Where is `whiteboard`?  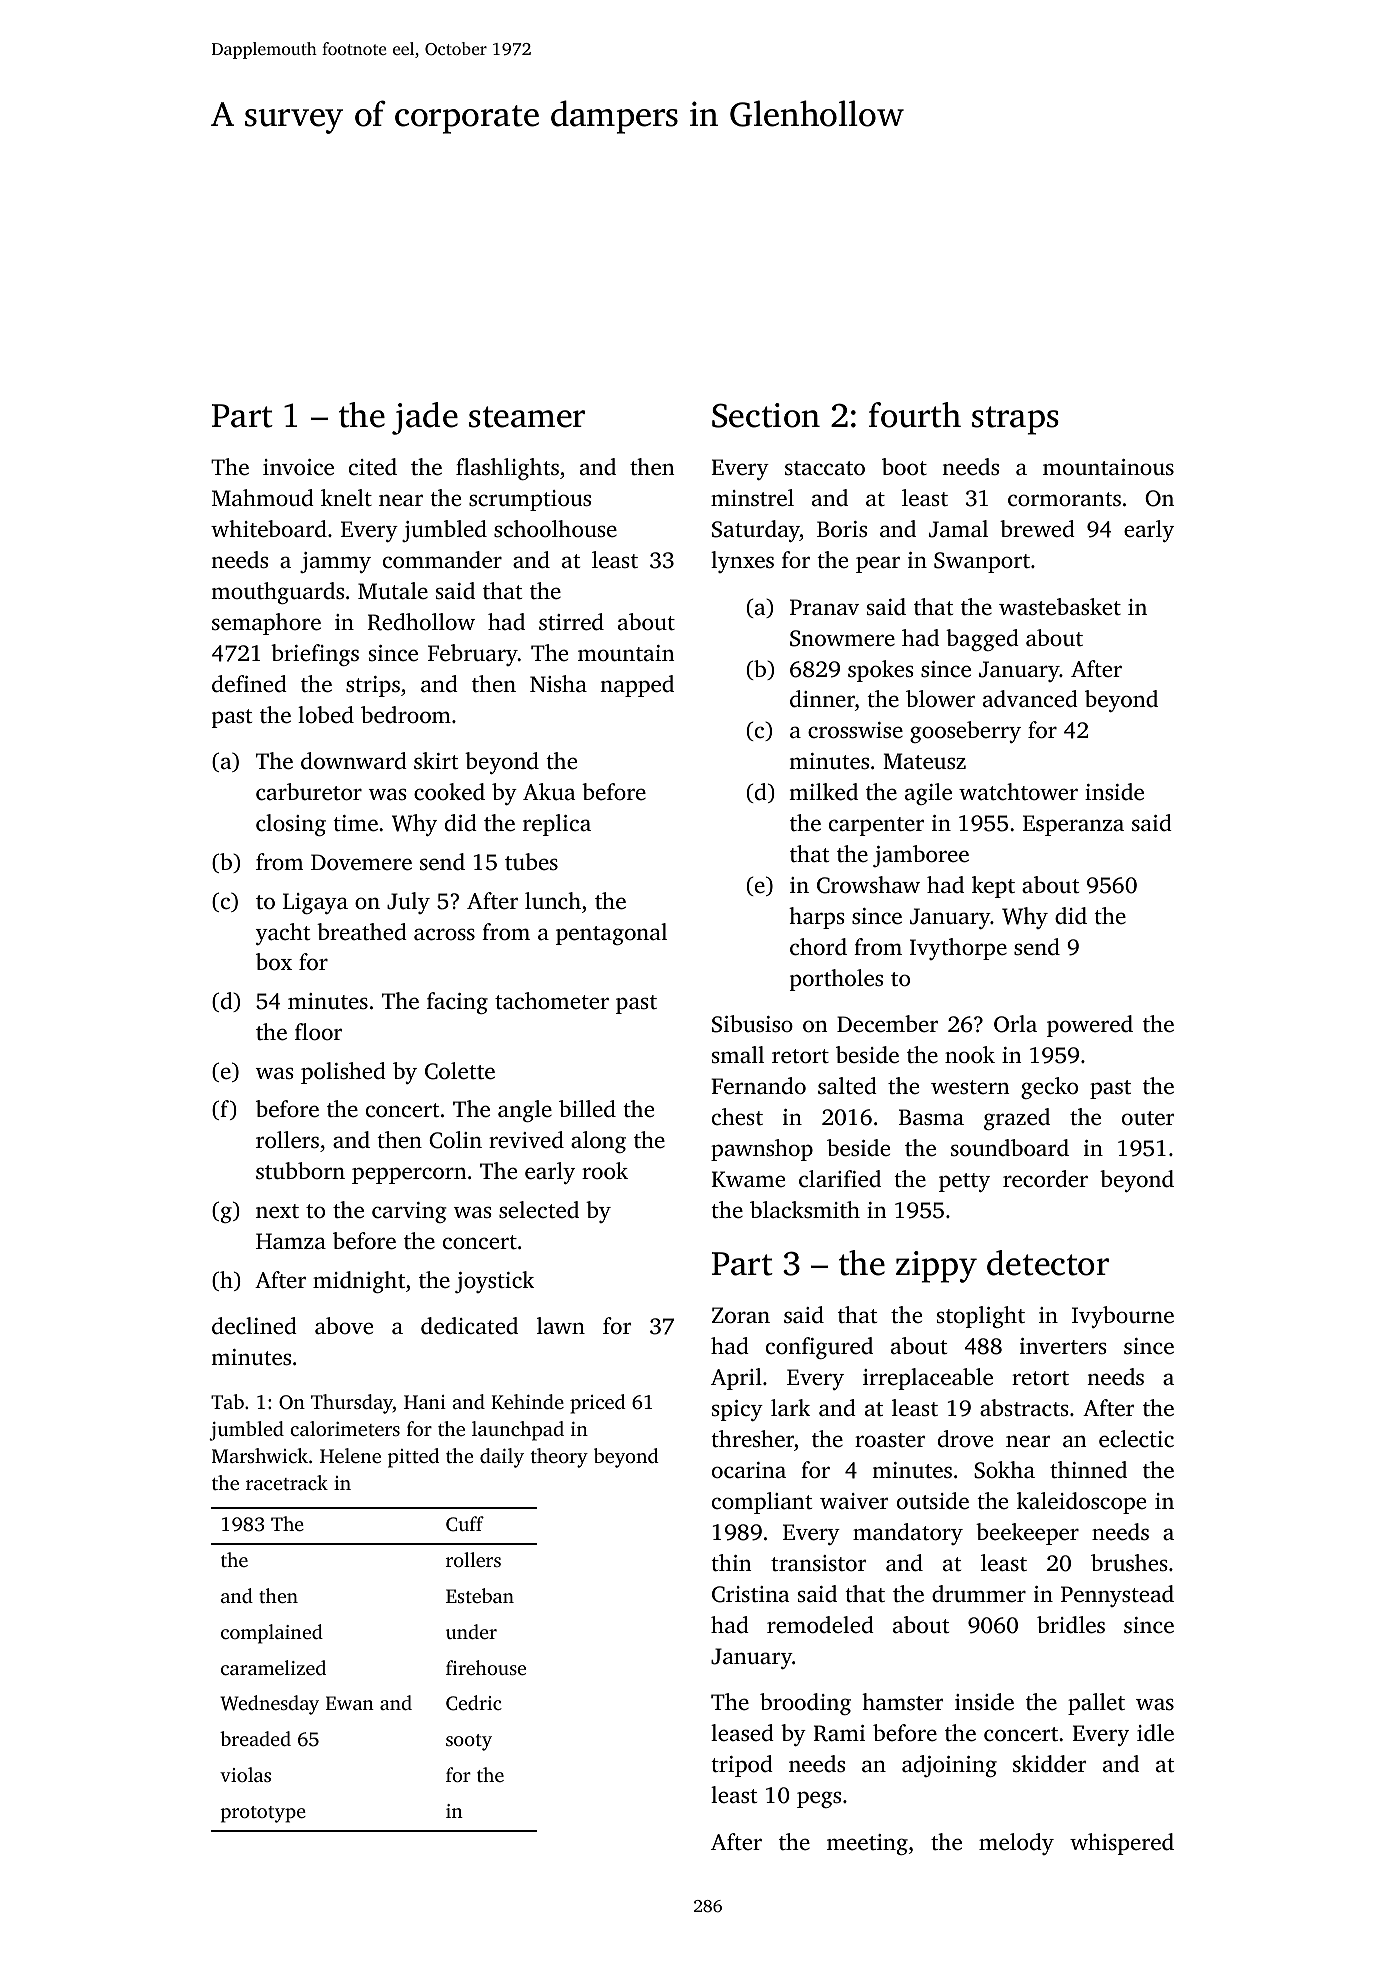 whiteboard is located at coordinates (269, 529).
